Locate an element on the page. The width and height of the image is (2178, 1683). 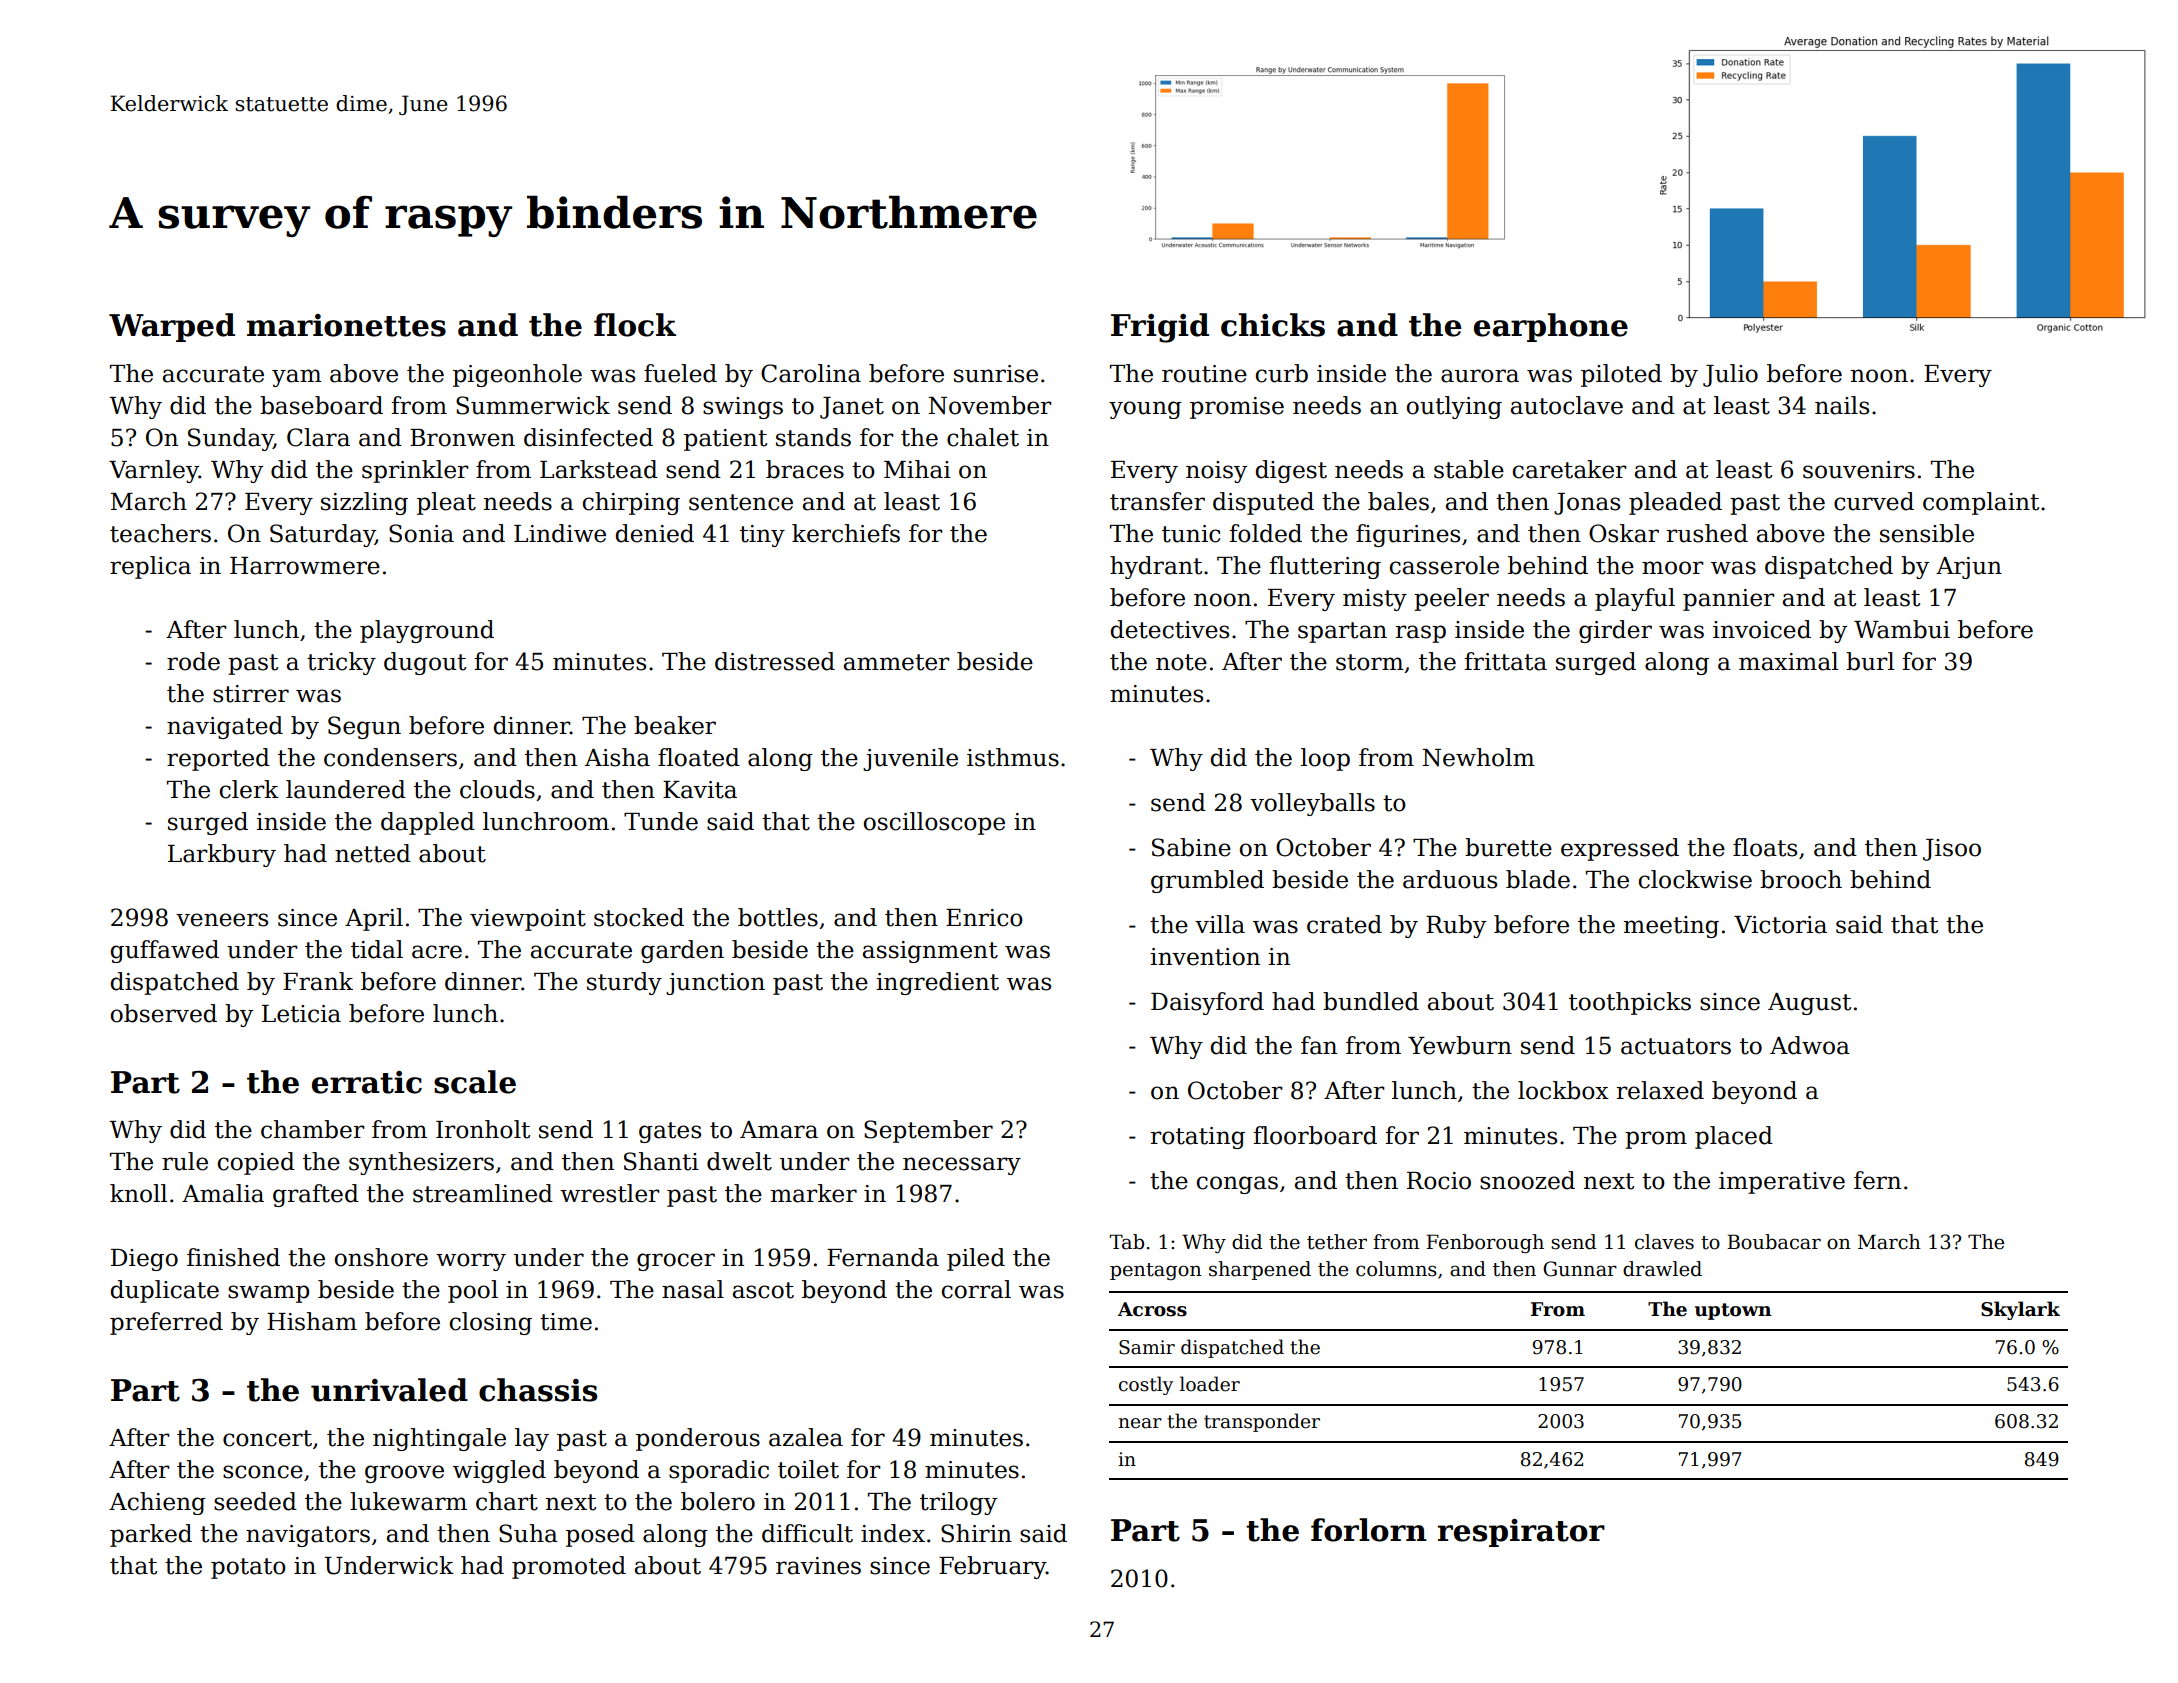
difficult is located at coordinates (807, 1533).
